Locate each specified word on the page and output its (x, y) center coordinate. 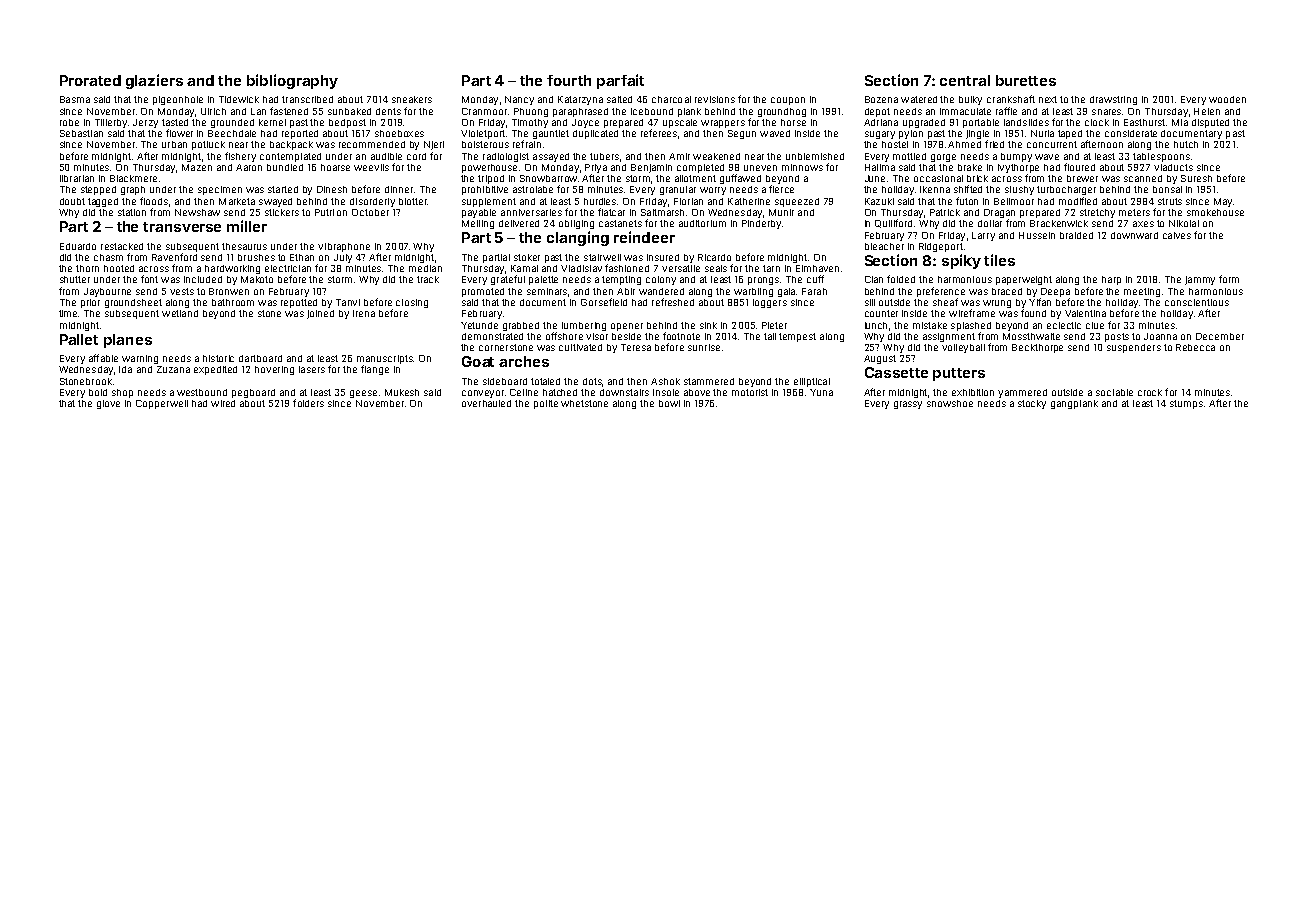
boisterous (485, 144)
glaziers (154, 81)
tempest (797, 337)
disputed (1210, 123)
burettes (1026, 80)
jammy (1200, 280)
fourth (569, 80)
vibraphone (344, 247)
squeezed (797, 202)
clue (1095, 325)
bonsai (1167, 189)
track (428, 279)
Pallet (79, 339)
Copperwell (162, 404)
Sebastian (81, 133)
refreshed (673, 302)
